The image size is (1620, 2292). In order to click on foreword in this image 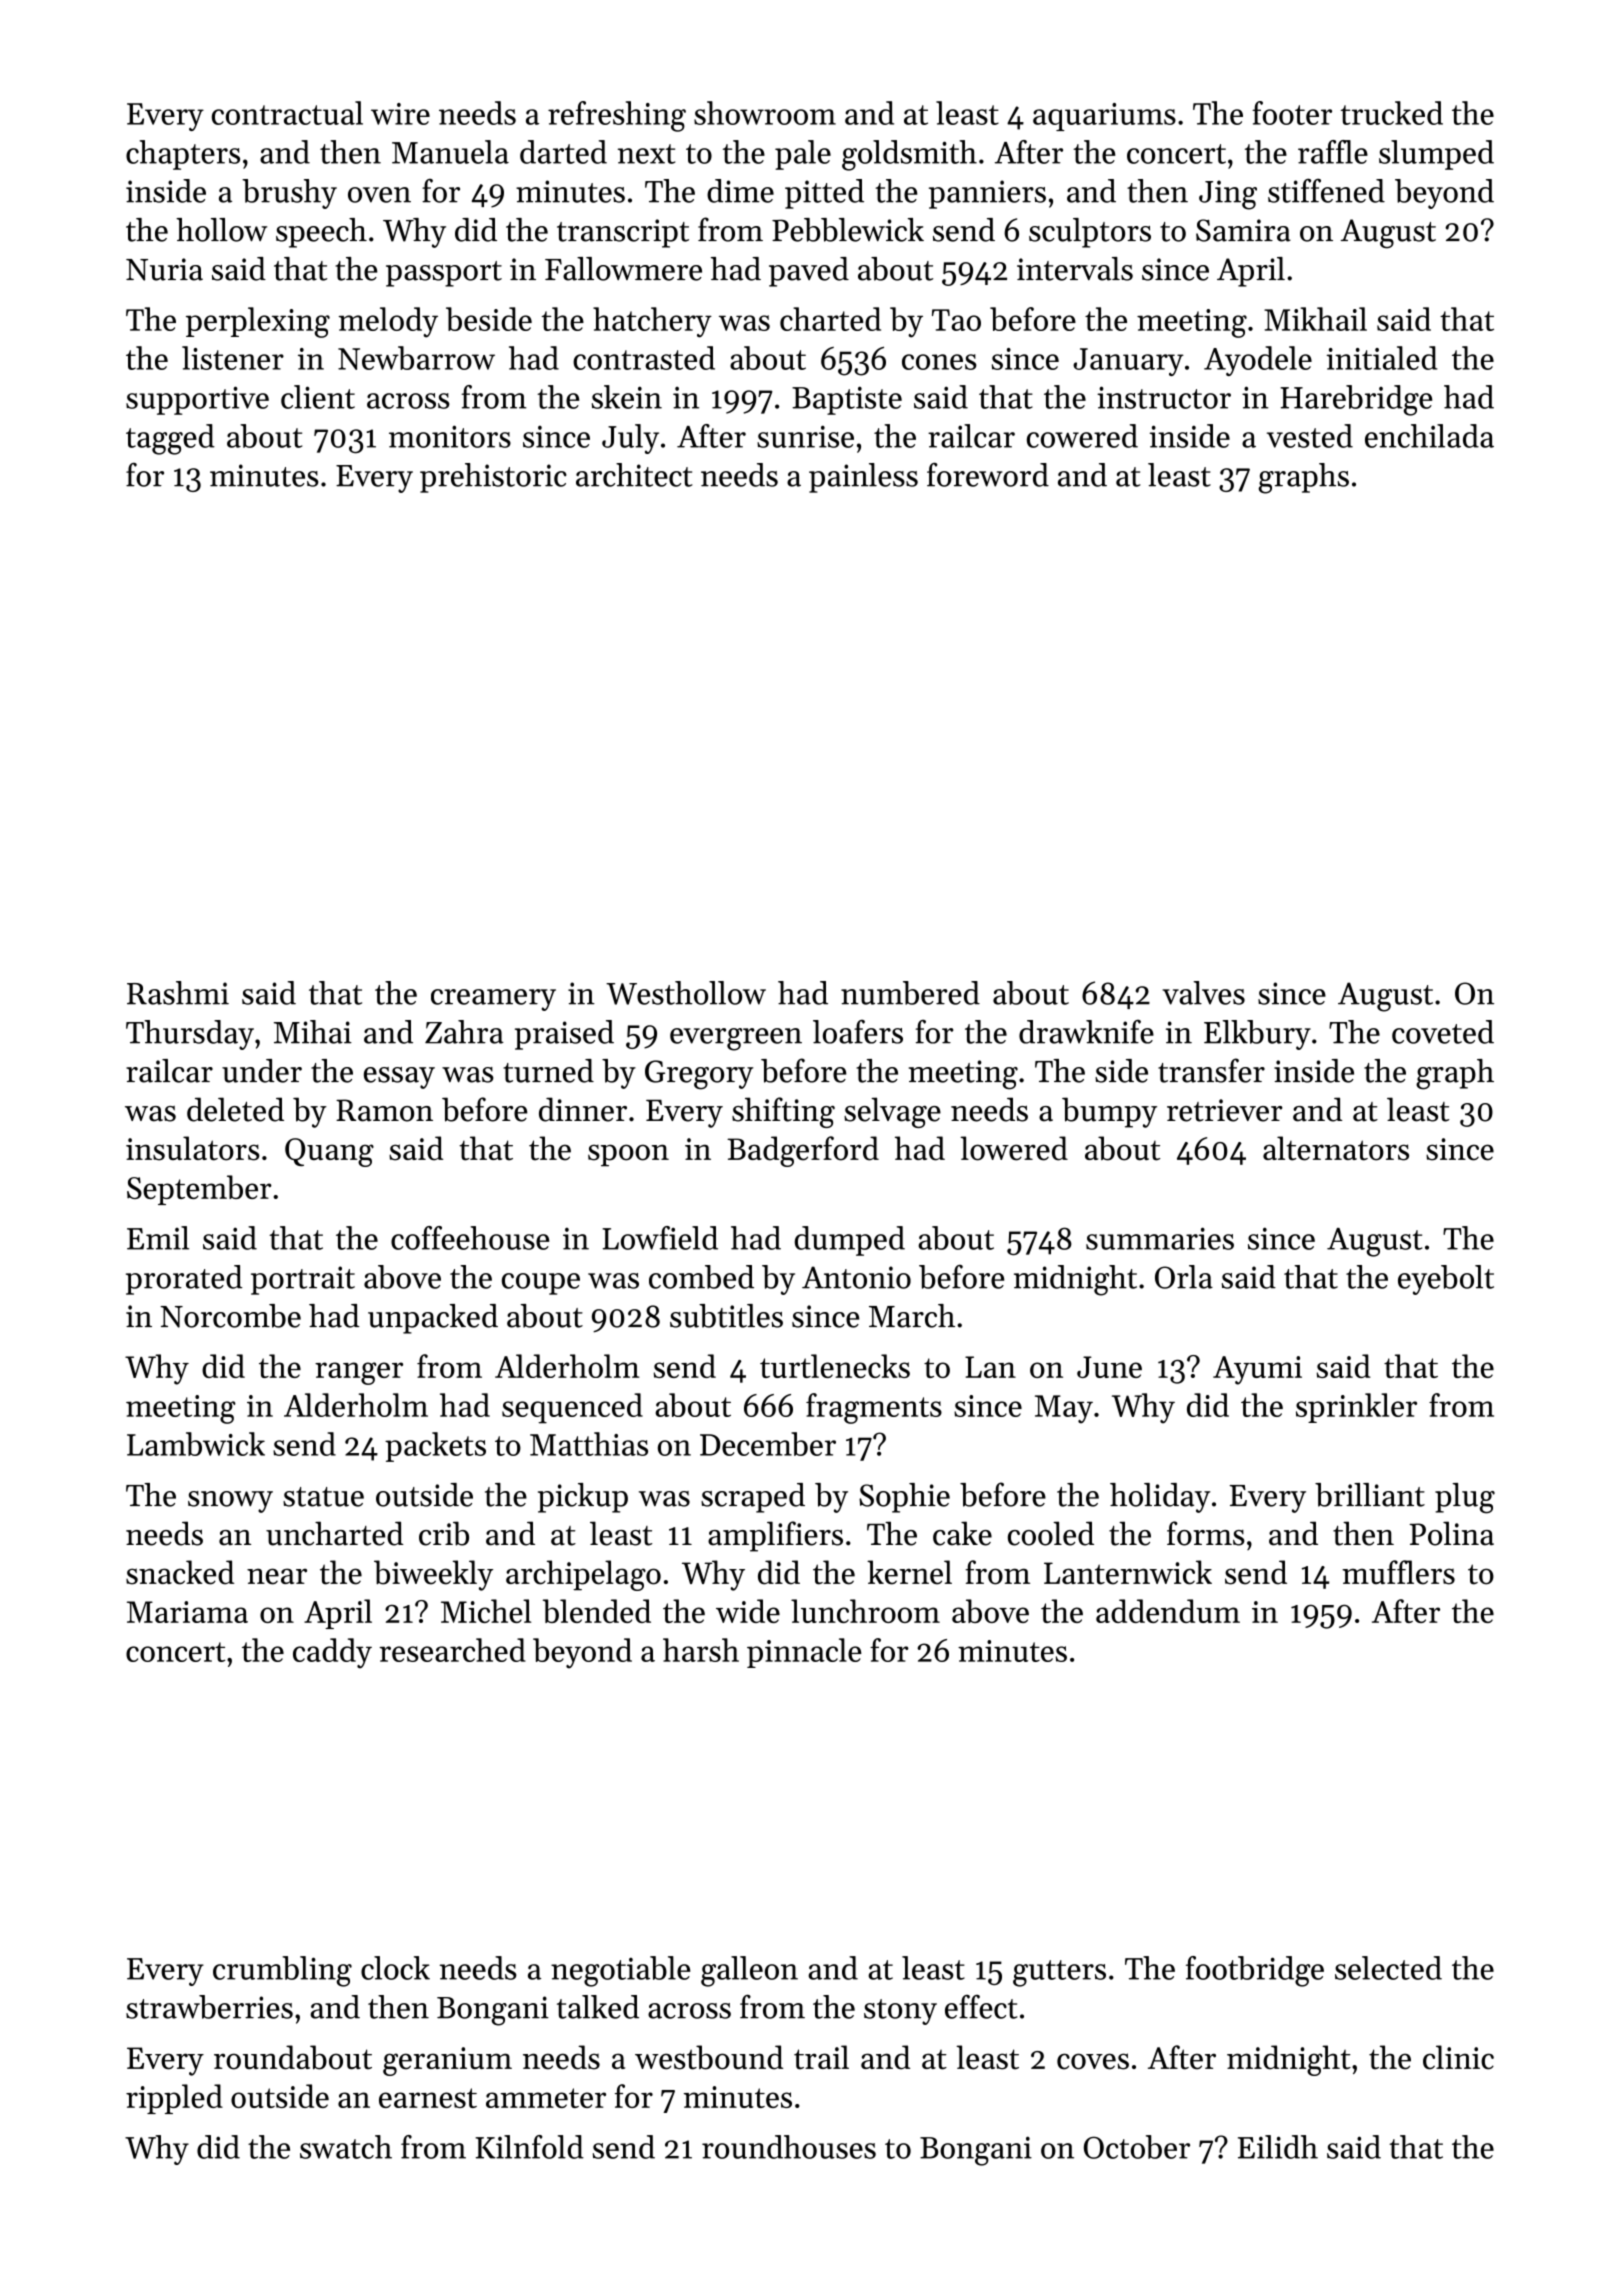, I will do `click(988, 474)`.
